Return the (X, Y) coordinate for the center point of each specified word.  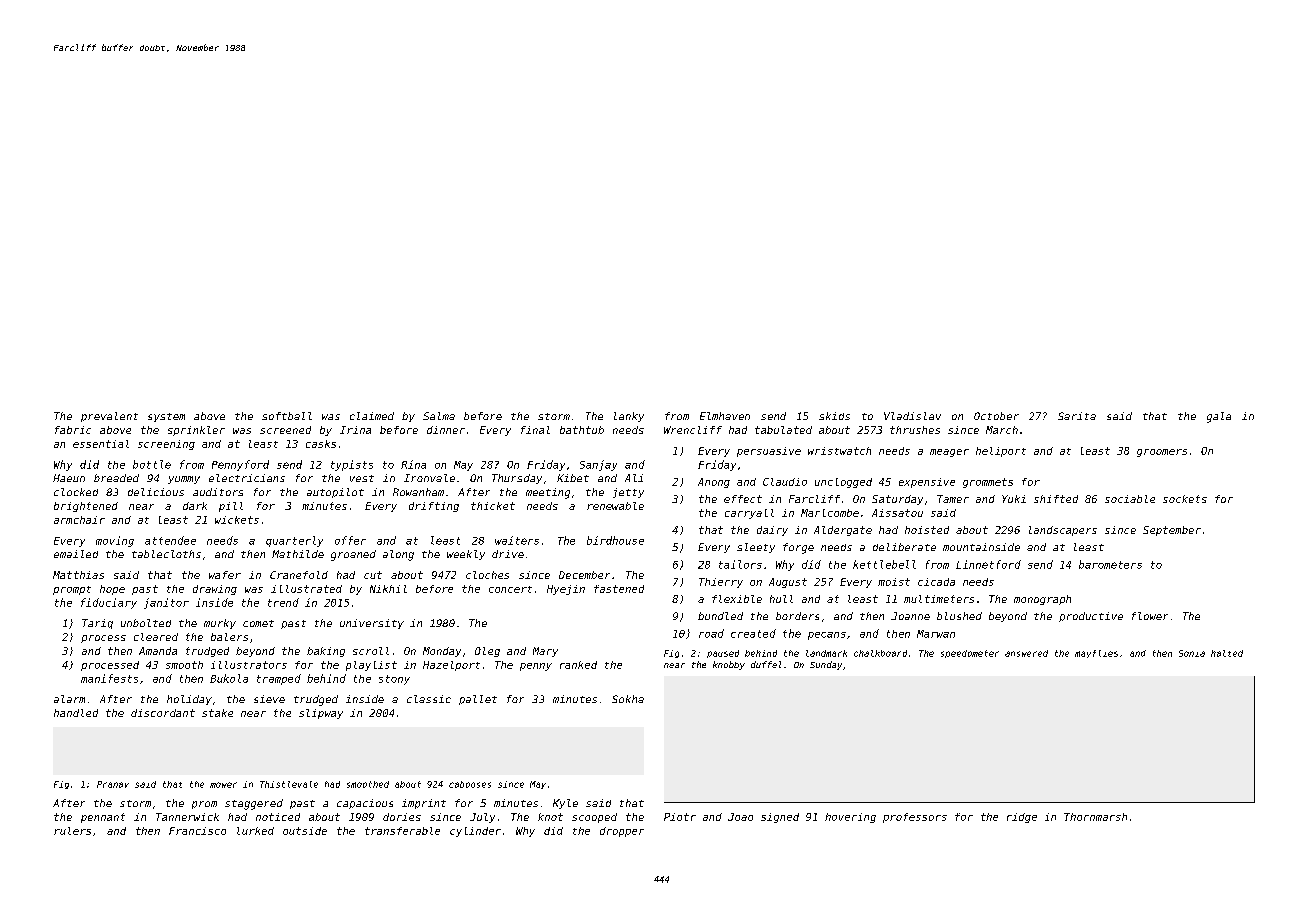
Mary (545, 652)
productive (1091, 617)
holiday (189, 700)
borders (797, 616)
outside (305, 831)
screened (285, 430)
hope (112, 590)
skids (834, 416)
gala (1219, 417)
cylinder (475, 832)
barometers (1110, 564)
